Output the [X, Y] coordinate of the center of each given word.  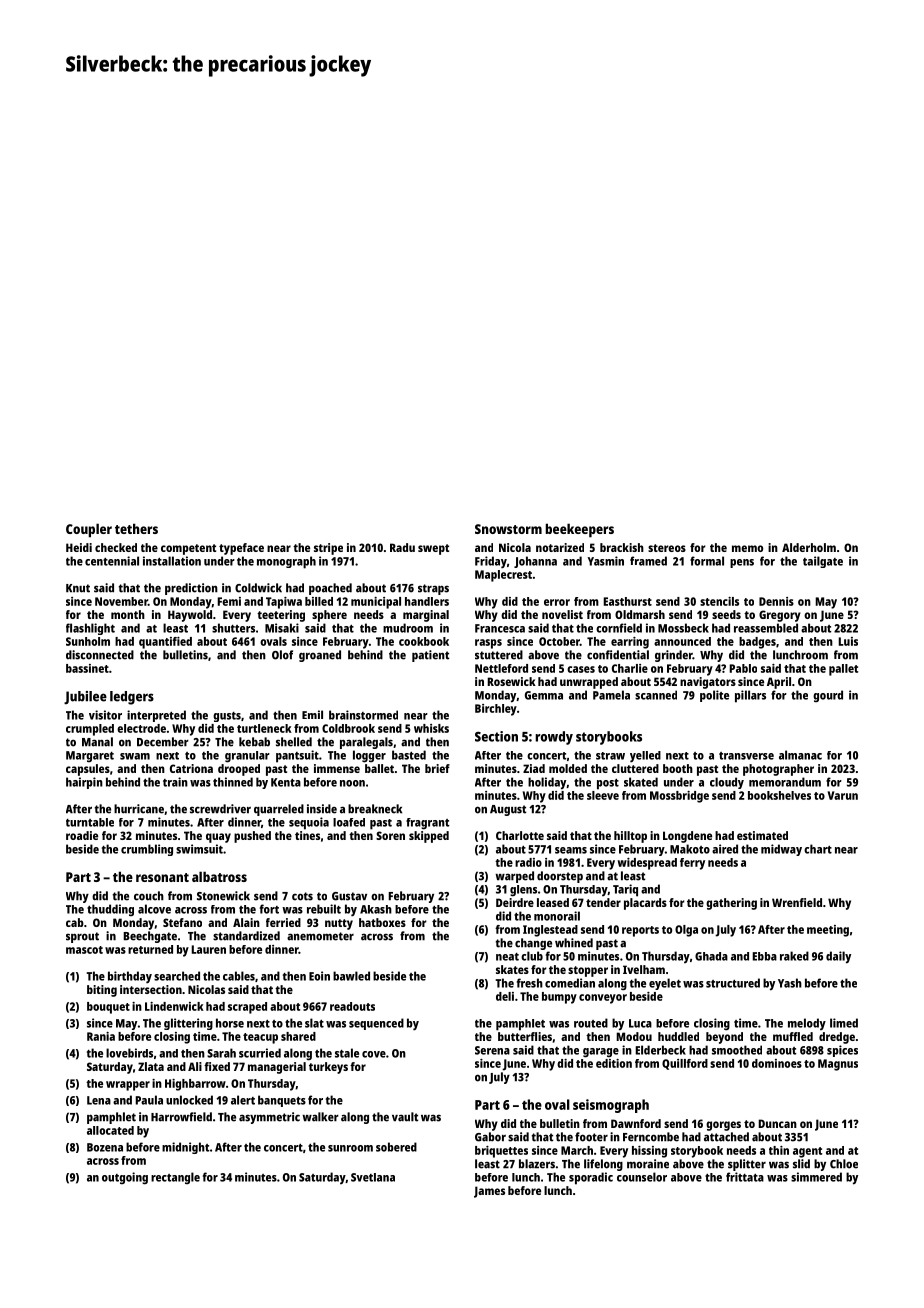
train [175, 782]
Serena [492, 1050]
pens [742, 563]
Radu [402, 547]
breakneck [375, 809]
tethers [136, 528]
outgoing [125, 1178]
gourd [828, 696]
